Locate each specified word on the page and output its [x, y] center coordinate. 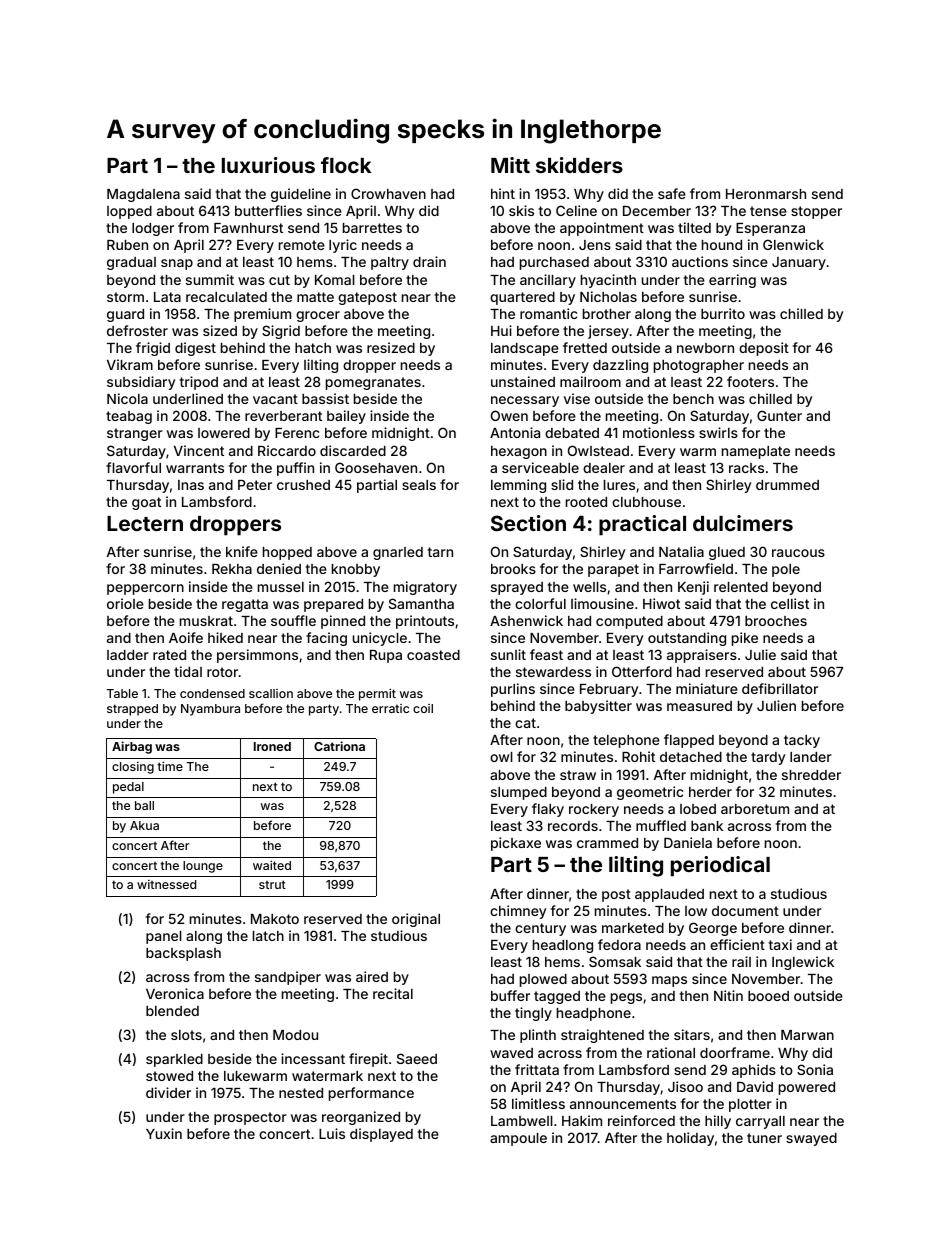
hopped [287, 553]
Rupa [386, 656]
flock [346, 165]
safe [672, 193]
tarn [440, 552]
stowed [169, 1076]
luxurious [268, 165]
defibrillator [780, 688]
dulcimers [743, 523]
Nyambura [210, 710]
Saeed [417, 1058]
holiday [690, 1139]
